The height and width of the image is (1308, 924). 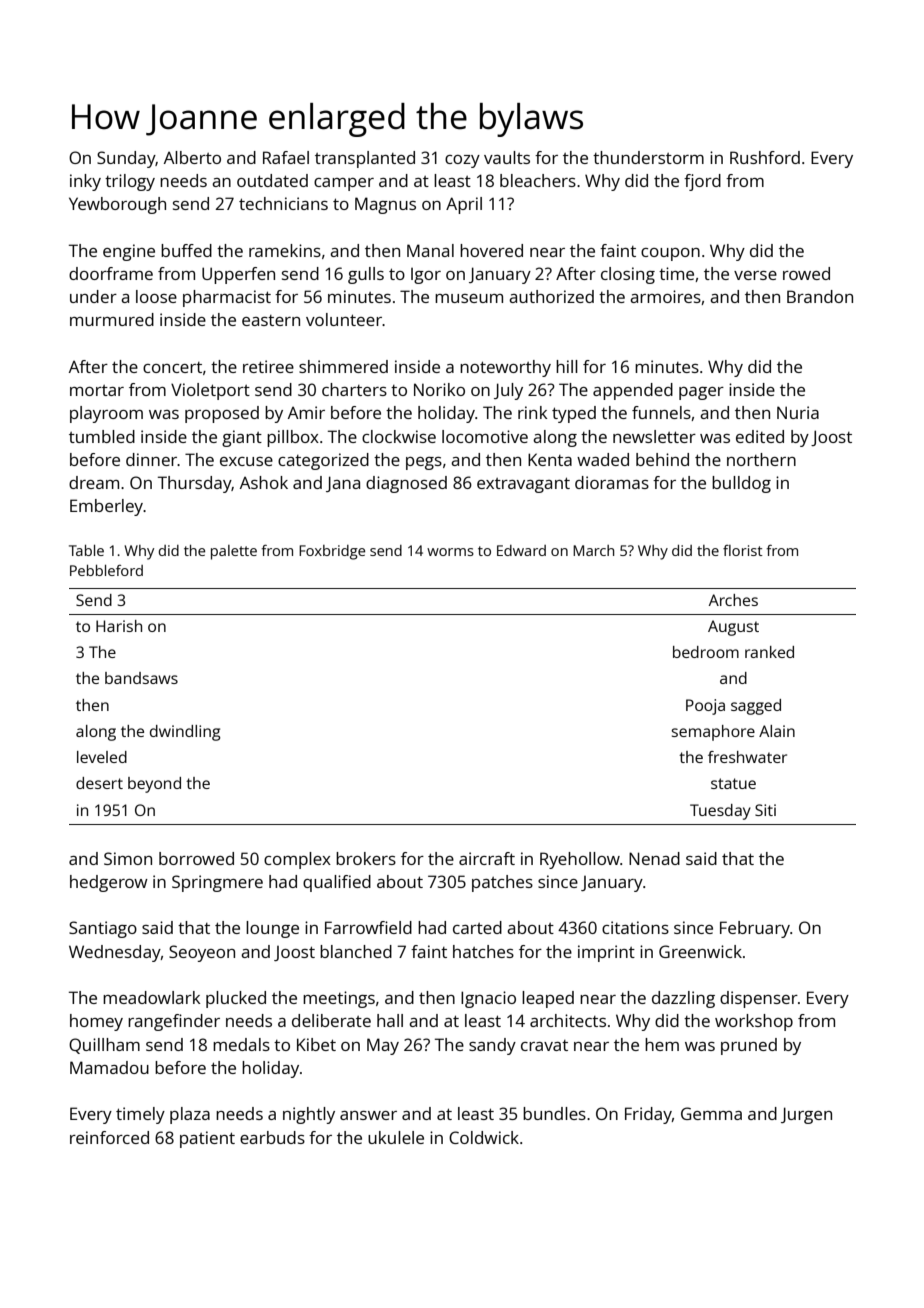 What do you see at coordinates (109, 1137) in the image?
I see `reinforced` at bounding box center [109, 1137].
